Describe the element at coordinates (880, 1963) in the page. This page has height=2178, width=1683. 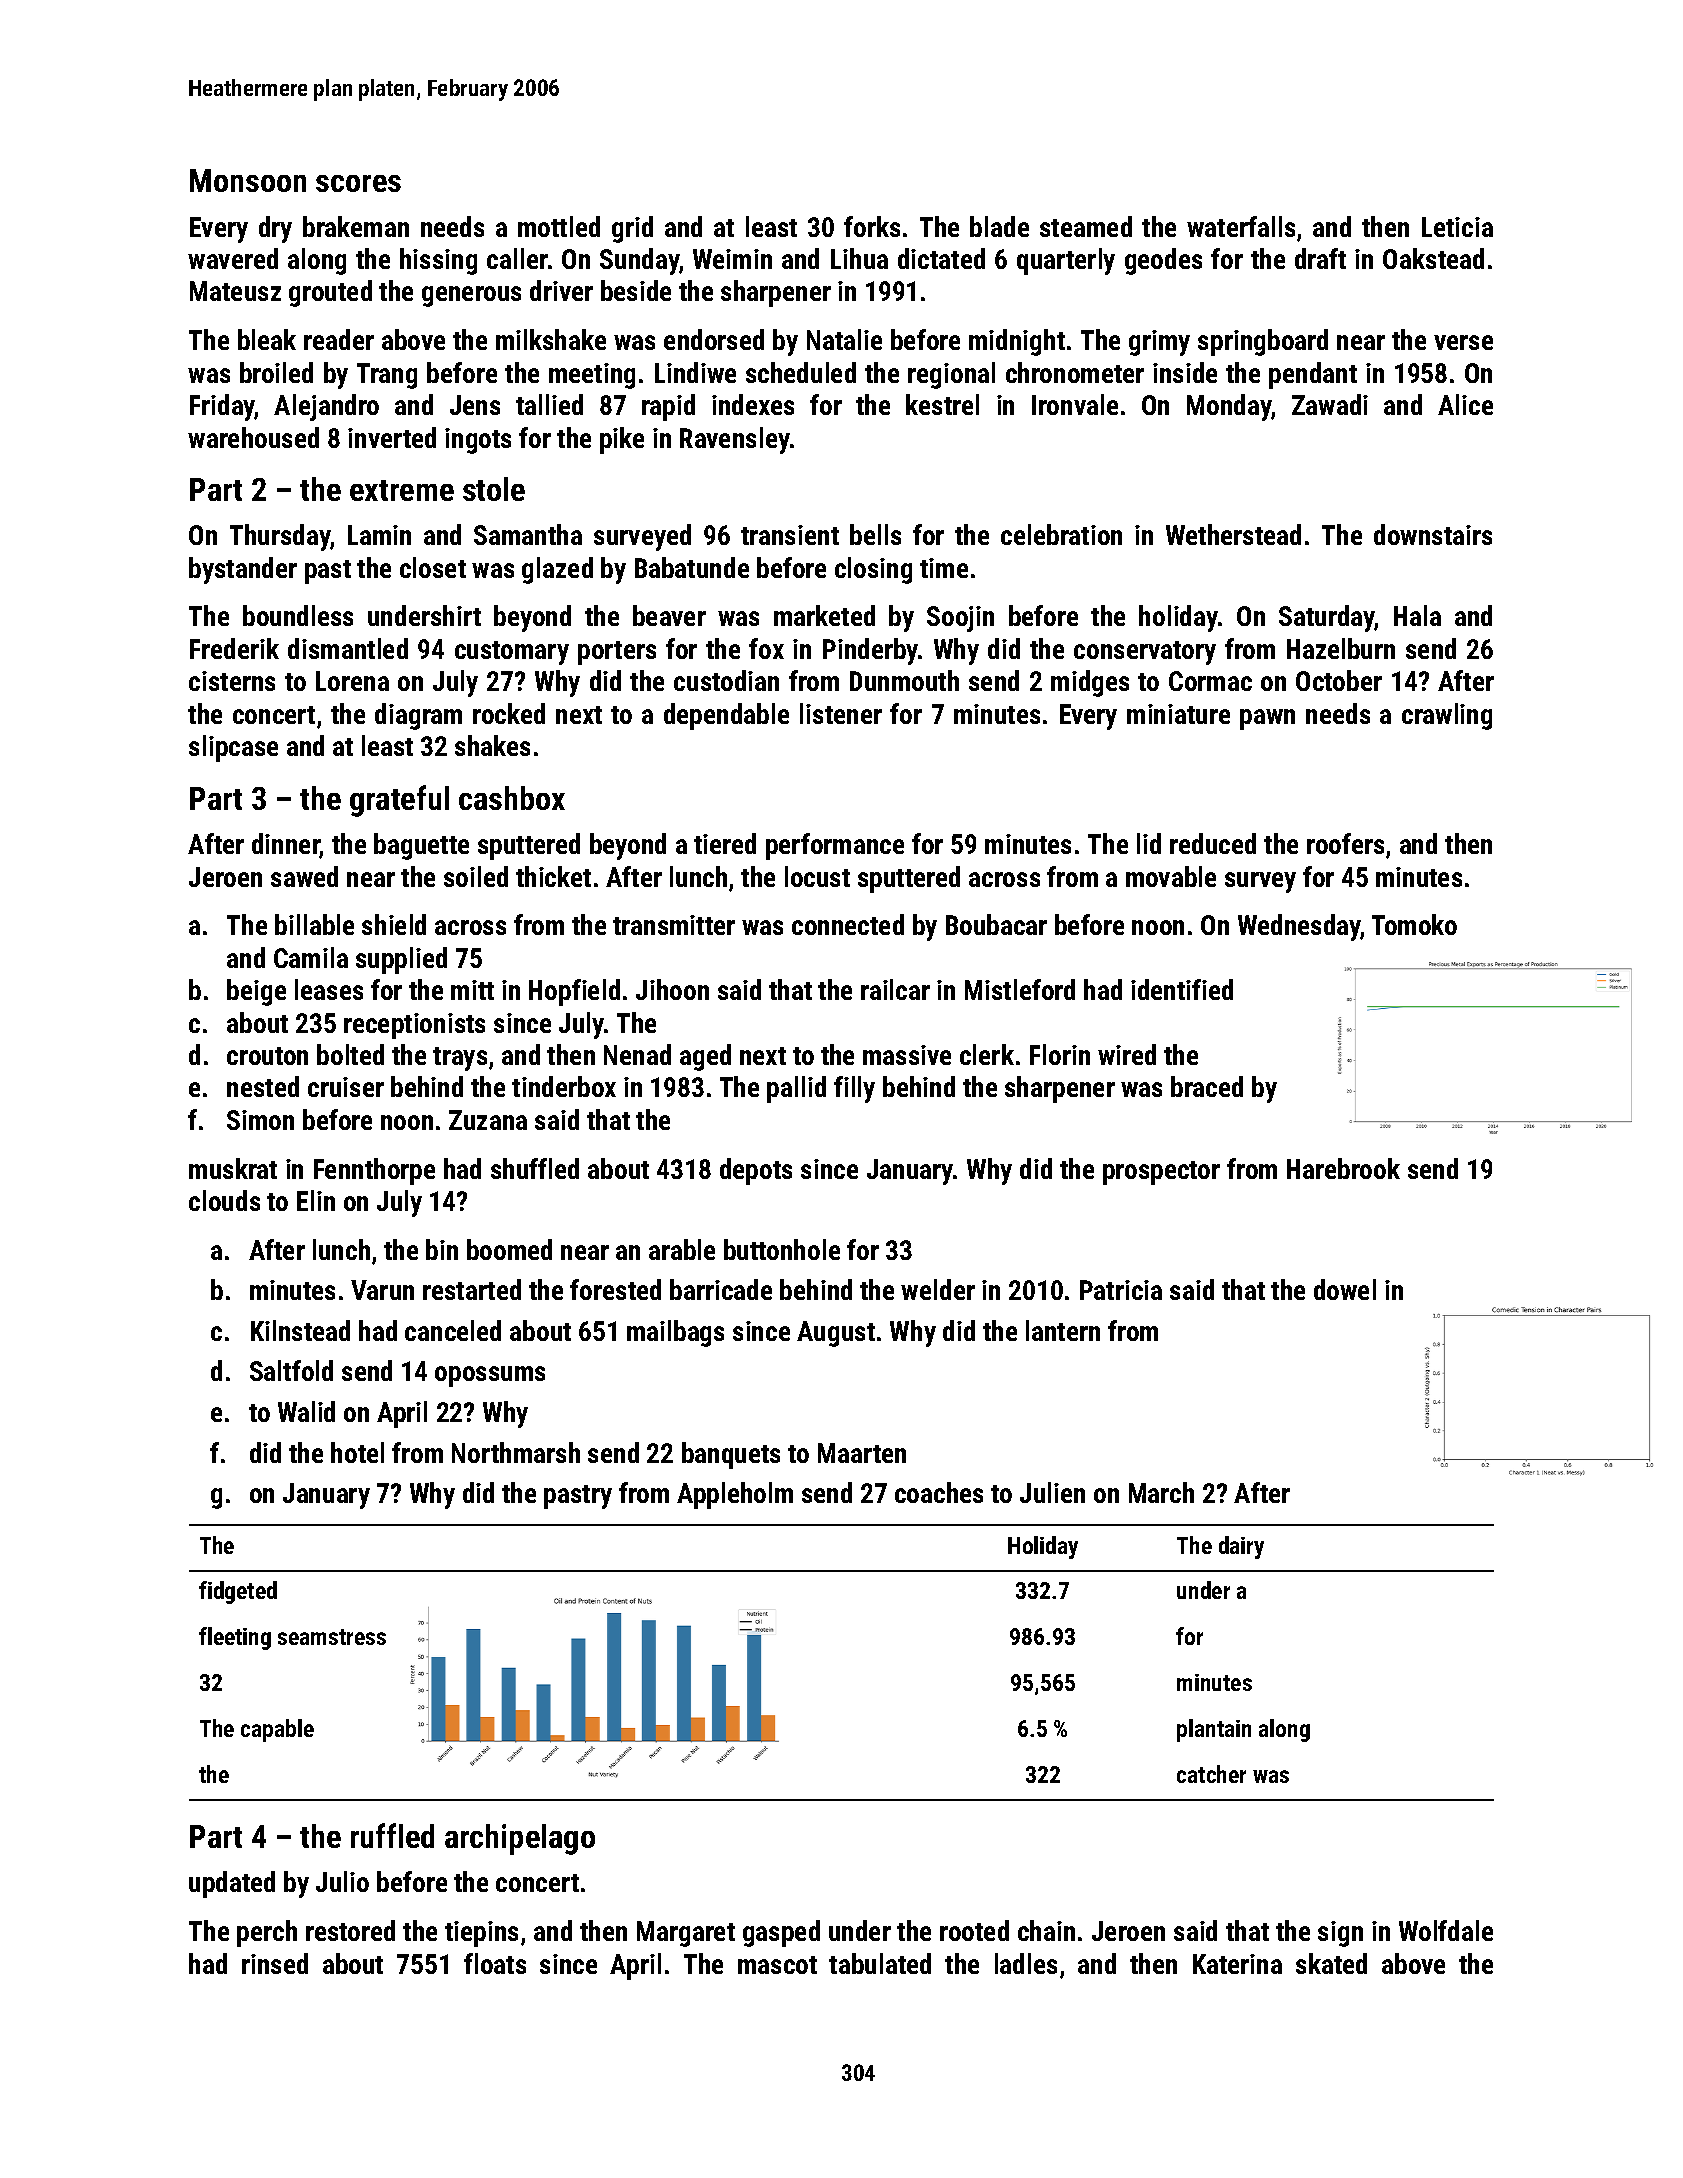
I see `tabulated` at that location.
